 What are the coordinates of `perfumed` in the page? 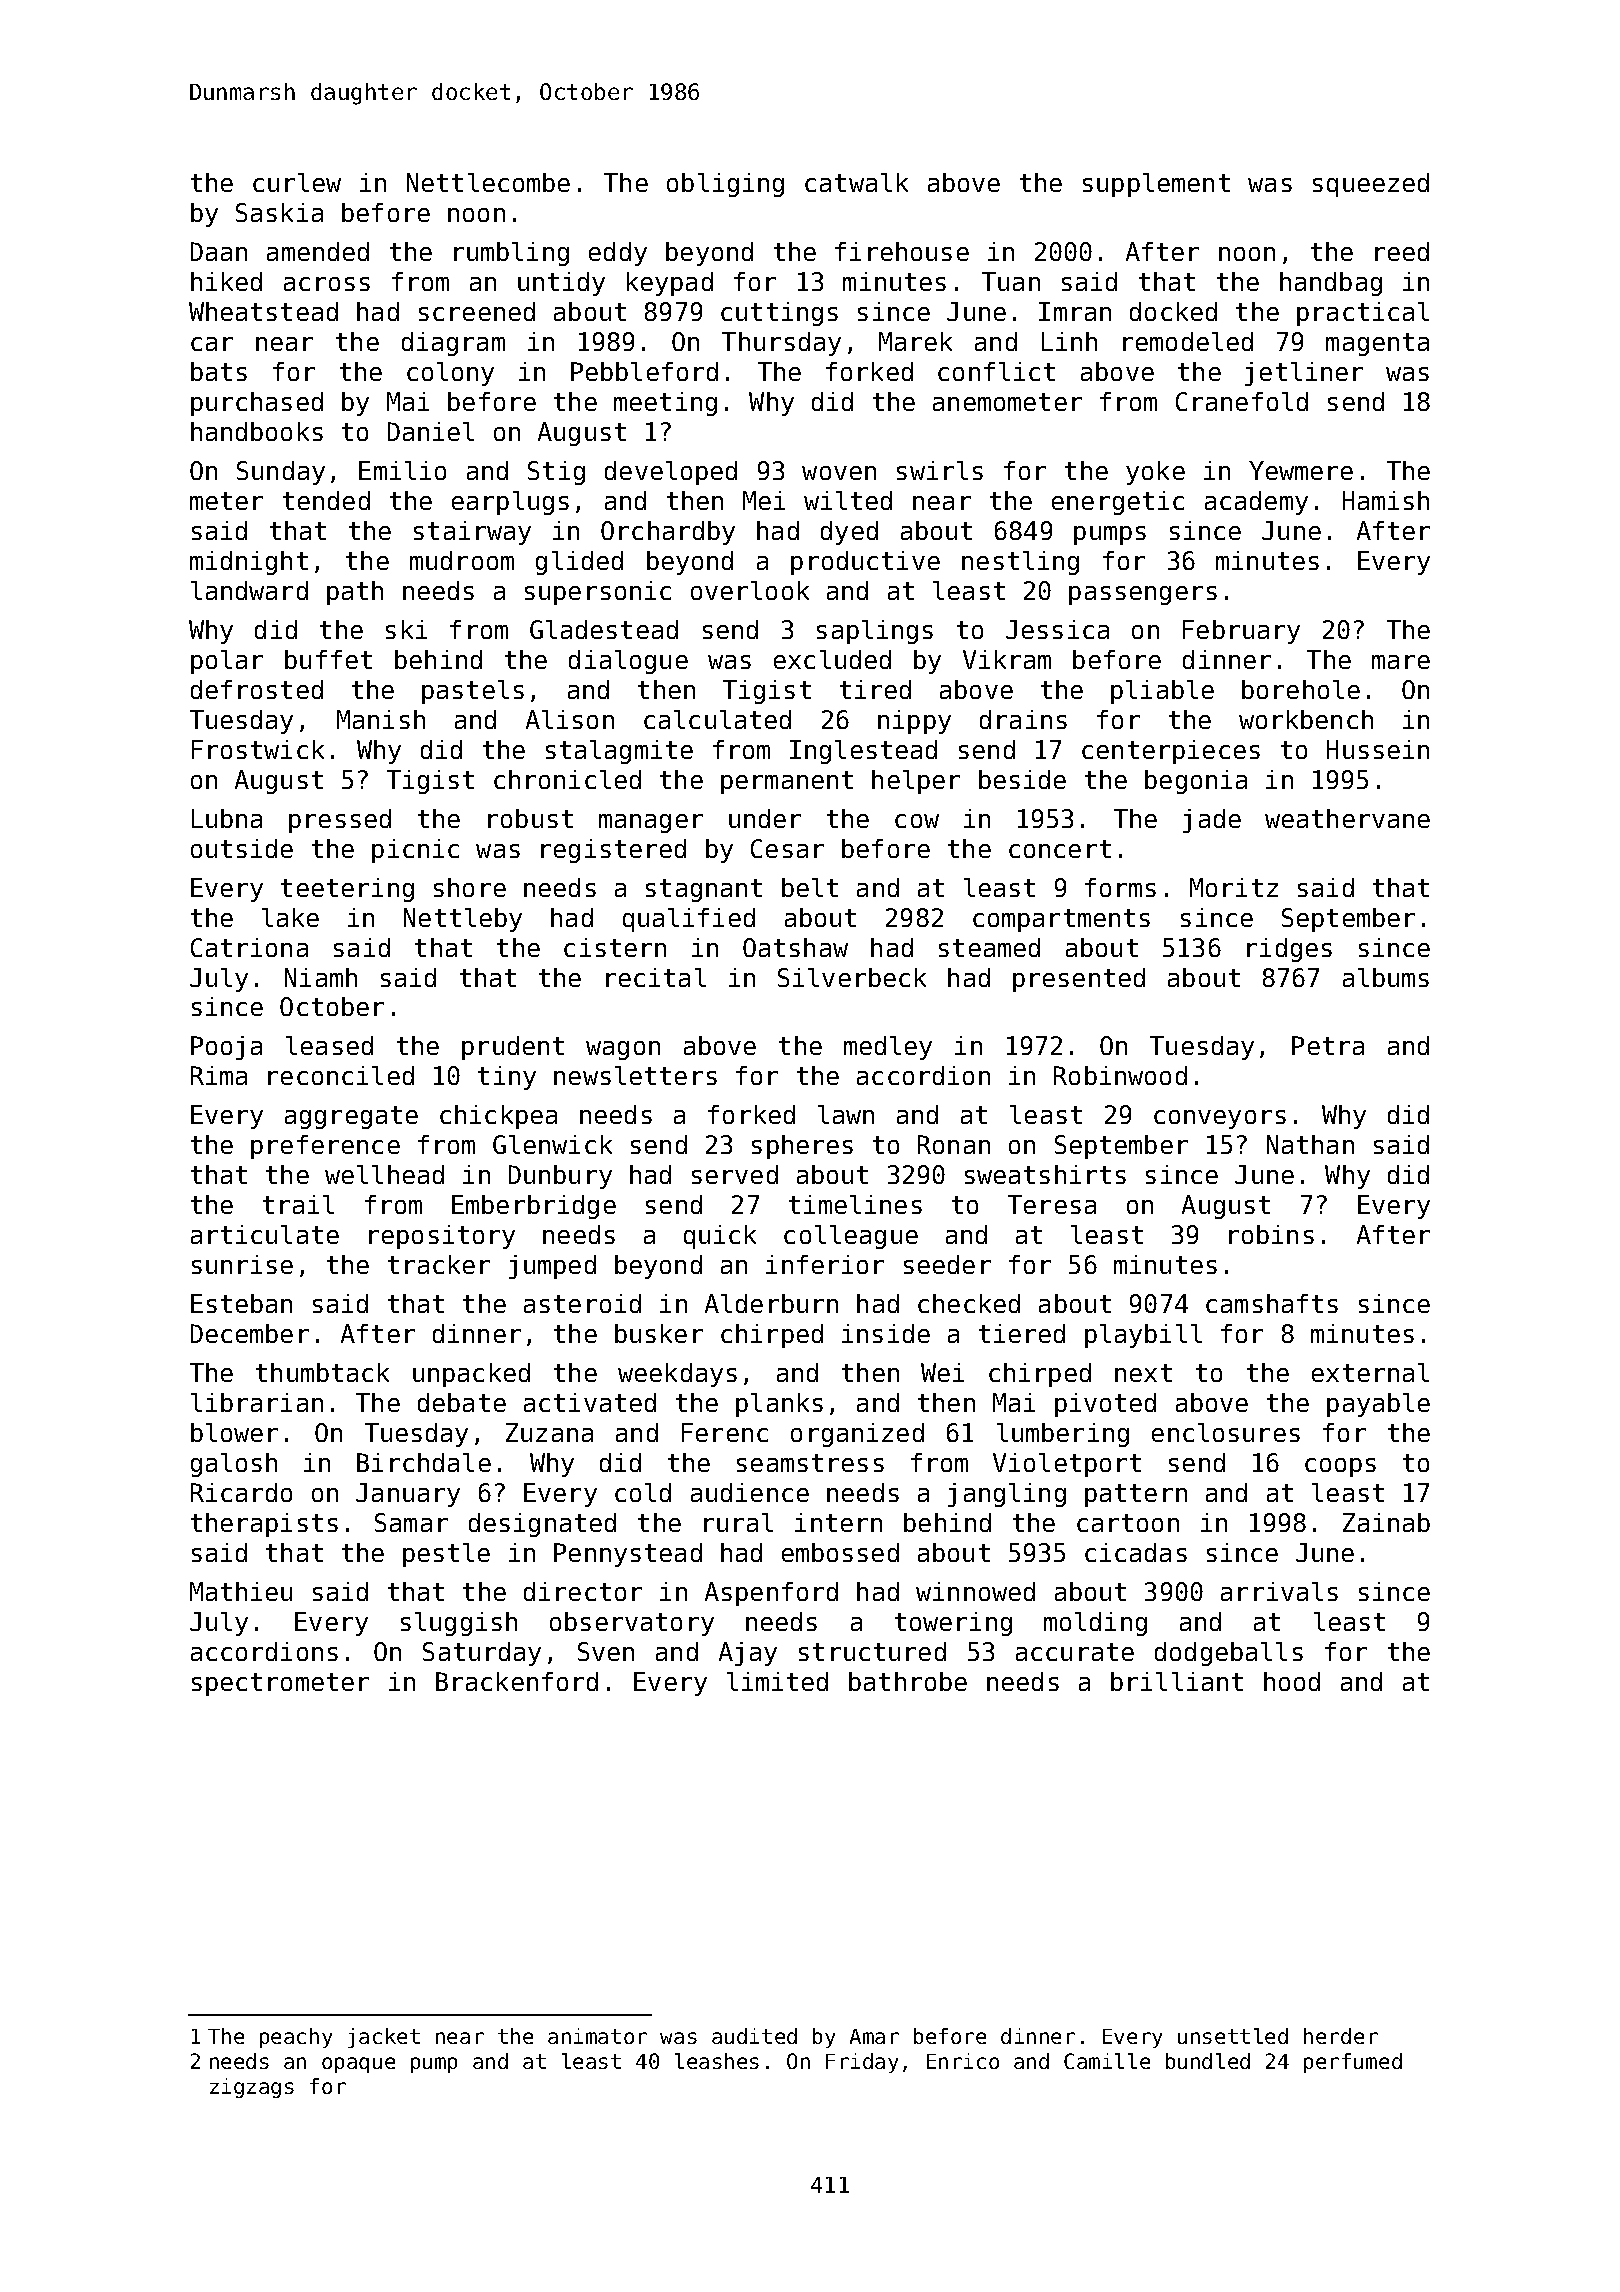 It's located at (1353, 2063).
